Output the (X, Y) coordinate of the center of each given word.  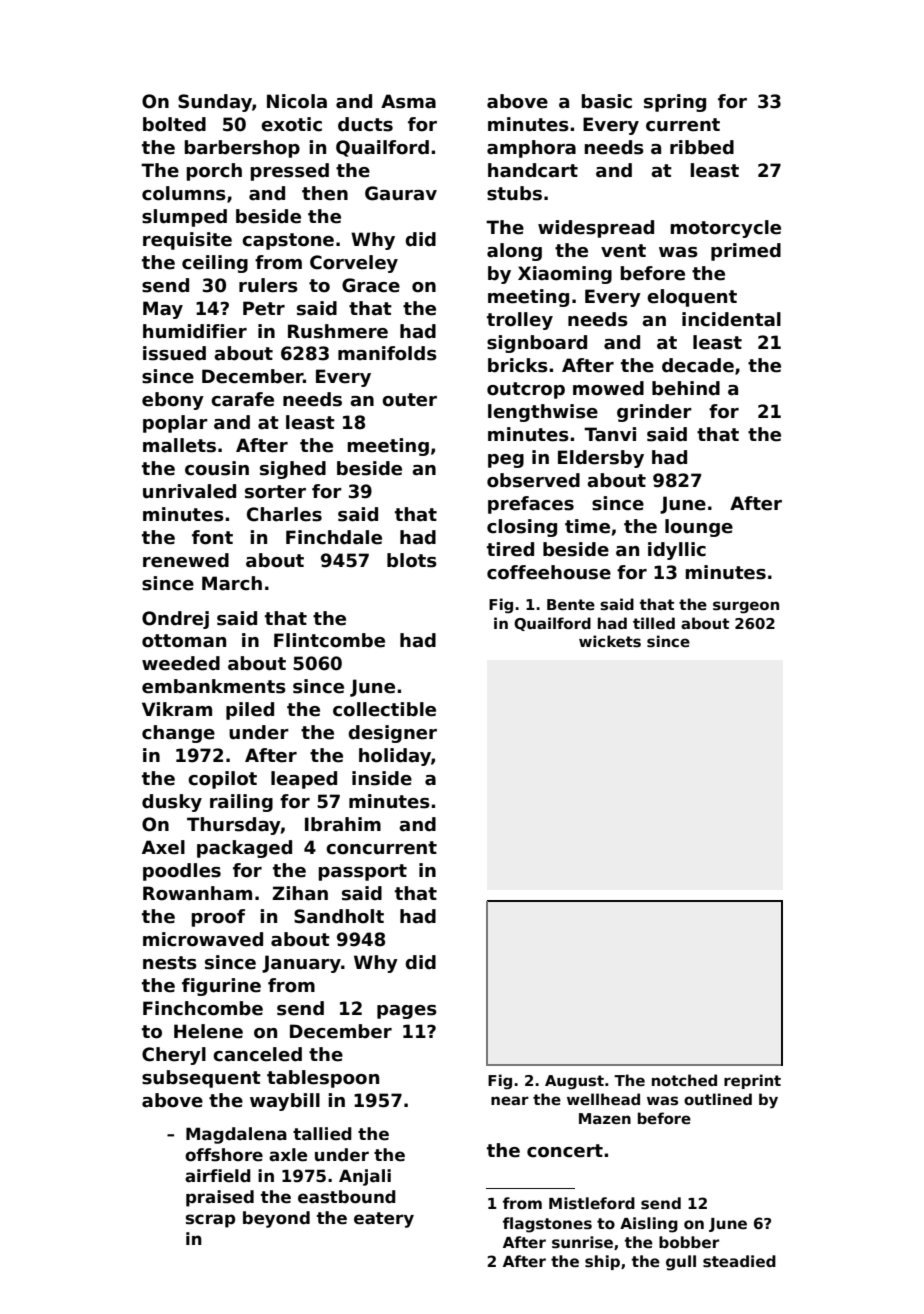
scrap (210, 1221)
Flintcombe (329, 640)
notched (684, 1080)
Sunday (215, 103)
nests (170, 963)
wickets (610, 641)
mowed (608, 388)
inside (382, 778)
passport (362, 872)
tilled (654, 623)
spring (675, 103)
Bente (571, 604)
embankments (214, 686)
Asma (408, 101)
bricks (518, 365)
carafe (242, 399)
